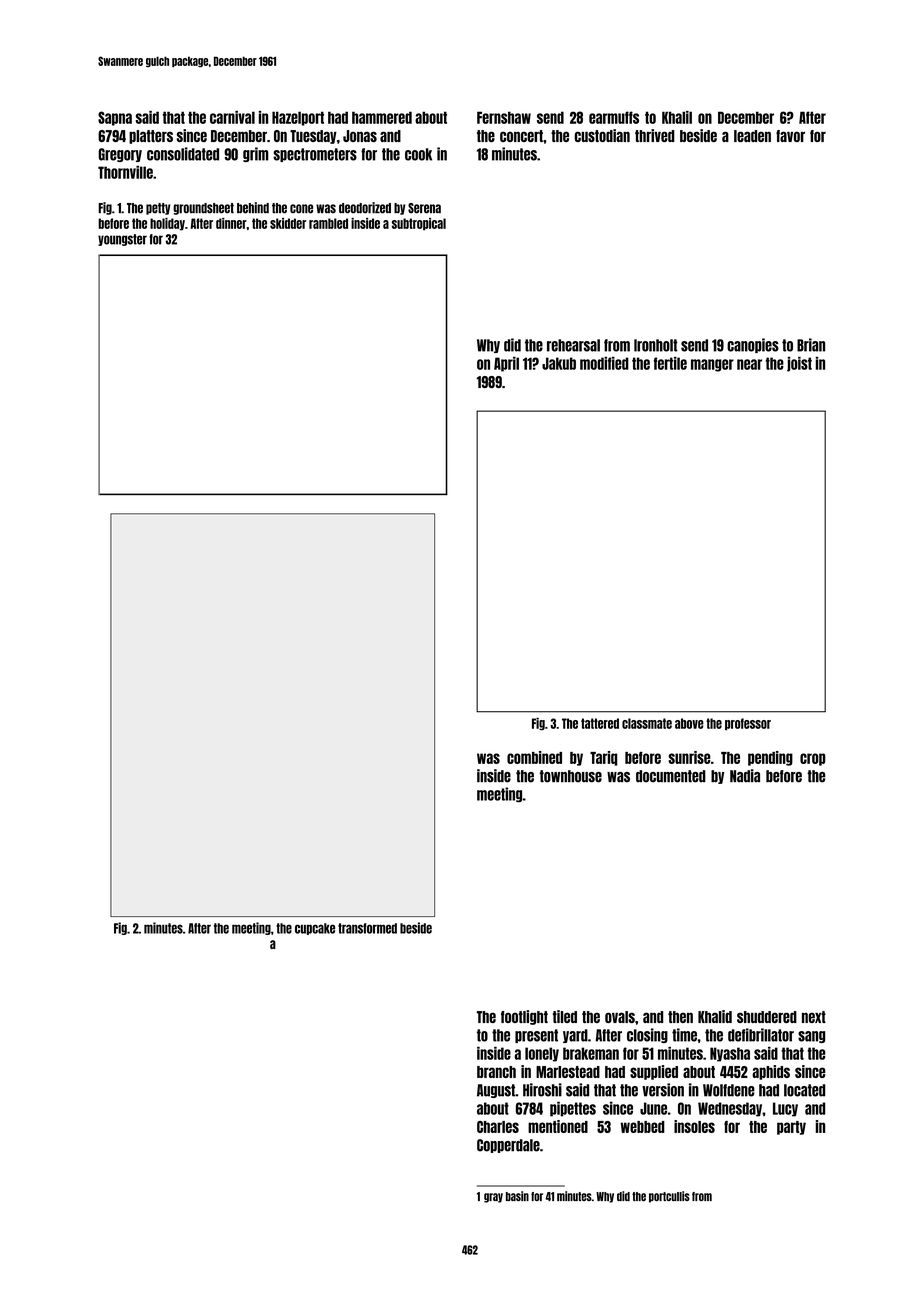 The height and width of the screenshot is (1308, 924). What do you see at coordinates (669, 1197) in the screenshot?
I see `portcullis` at bounding box center [669, 1197].
